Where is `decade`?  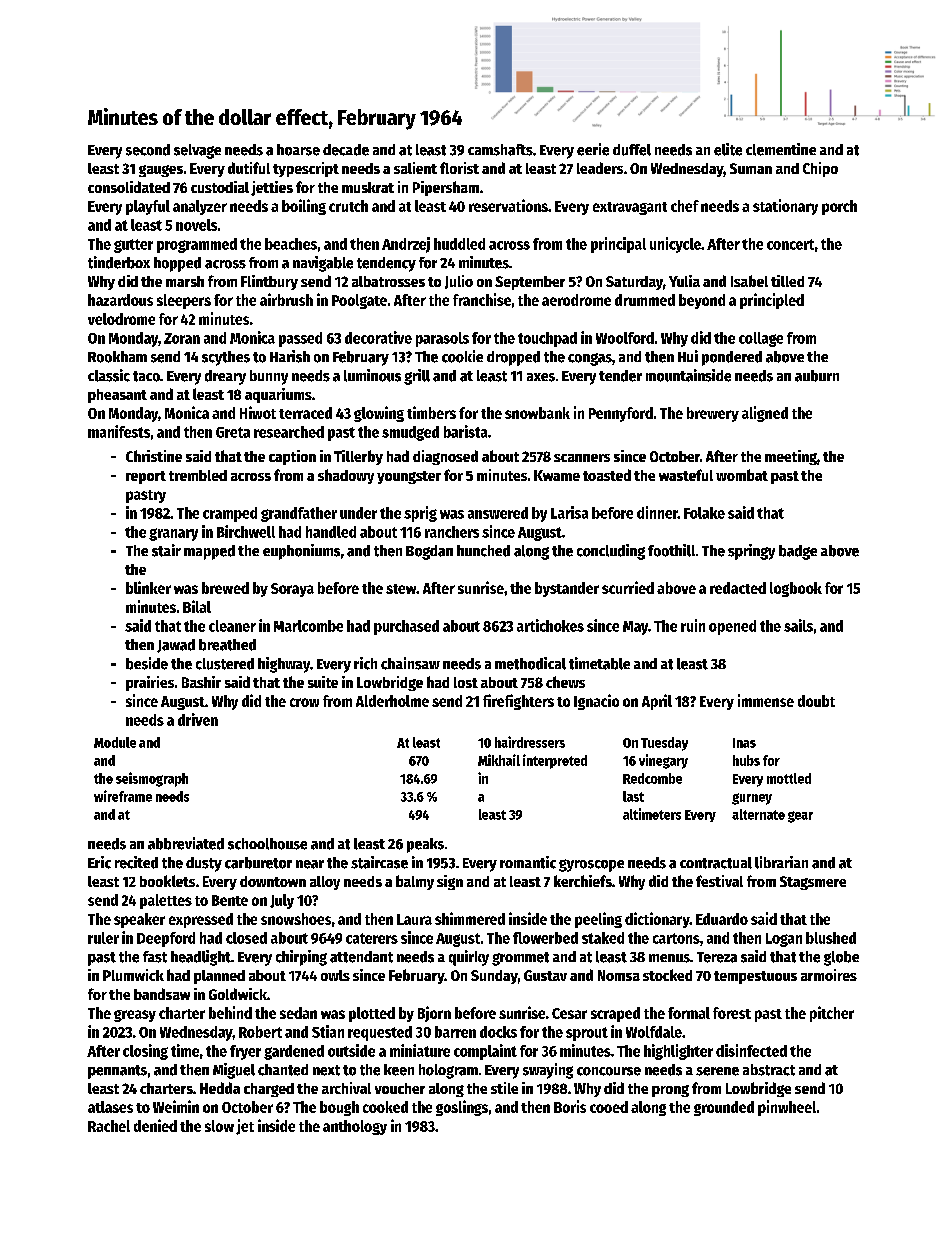 decade is located at coordinates (346, 150).
